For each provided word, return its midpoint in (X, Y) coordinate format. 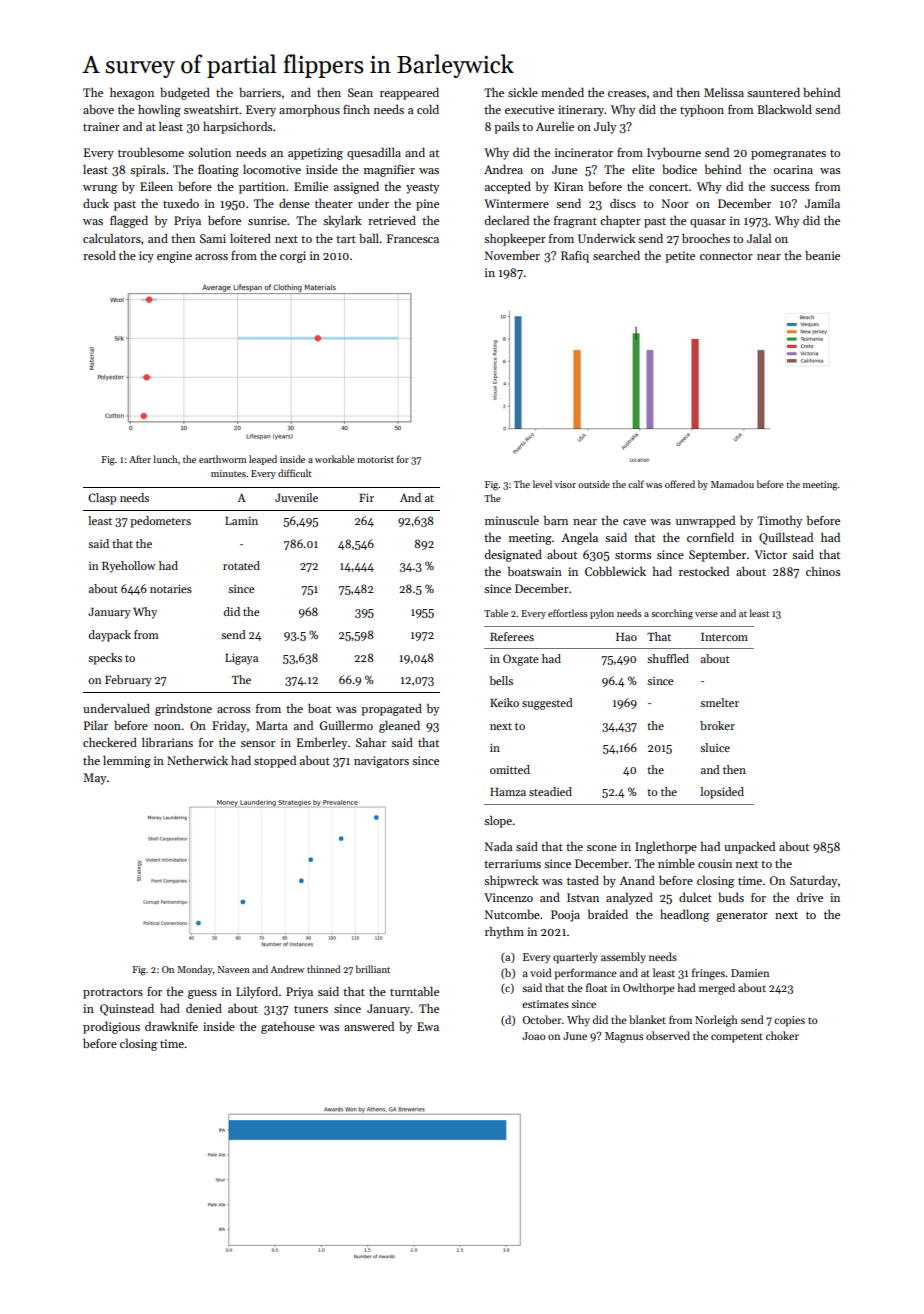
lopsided (722, 793)
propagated (391, 709)
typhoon (702, 111)
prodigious (111, 1028)
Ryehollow (129, 567)
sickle (523, 92)
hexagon (132, 93)
